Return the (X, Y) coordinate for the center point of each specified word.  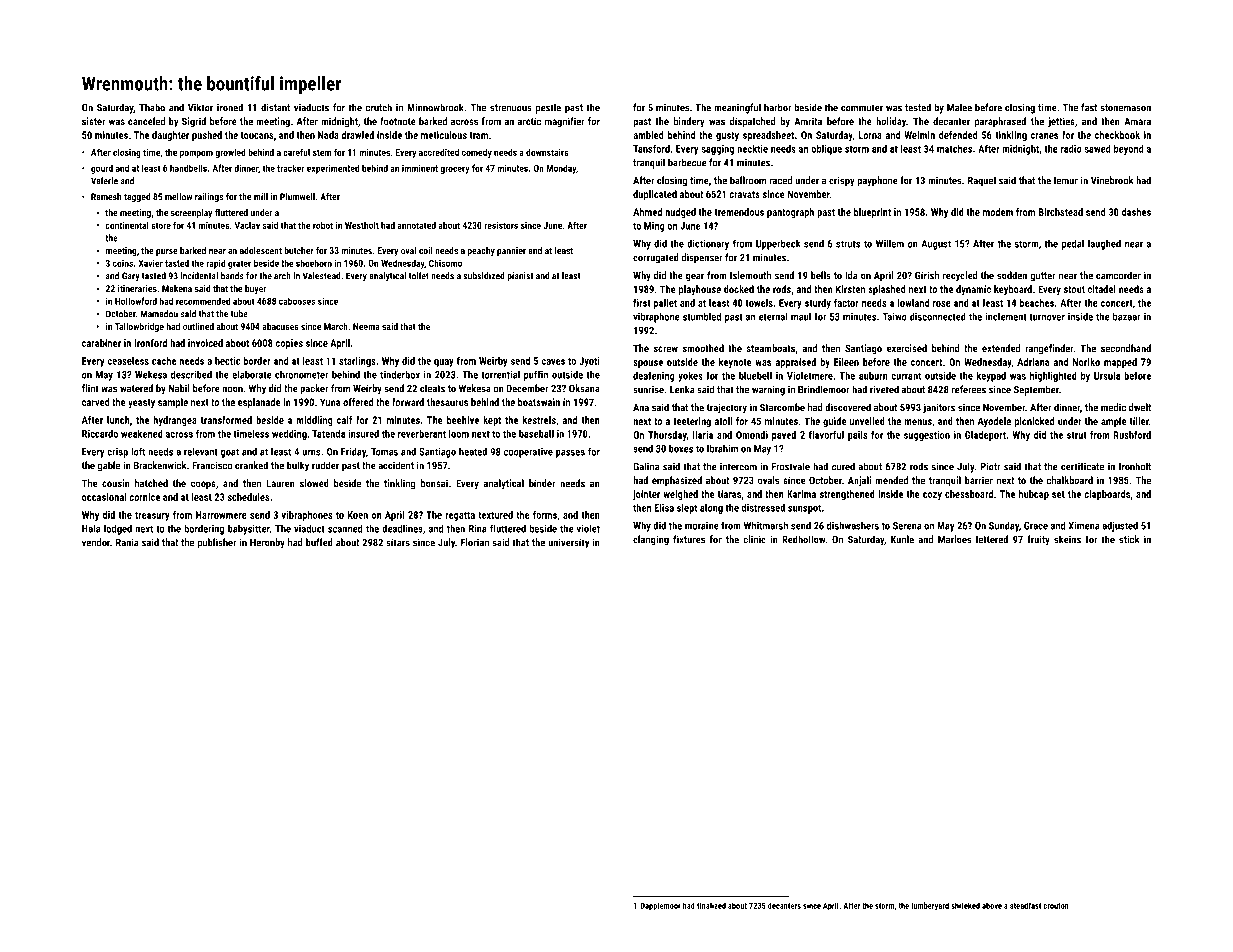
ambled (648, 135)
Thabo (152, 107)
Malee (959, 107)
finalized (711, 905)
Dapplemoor (660, 906)
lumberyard (930, 906)
